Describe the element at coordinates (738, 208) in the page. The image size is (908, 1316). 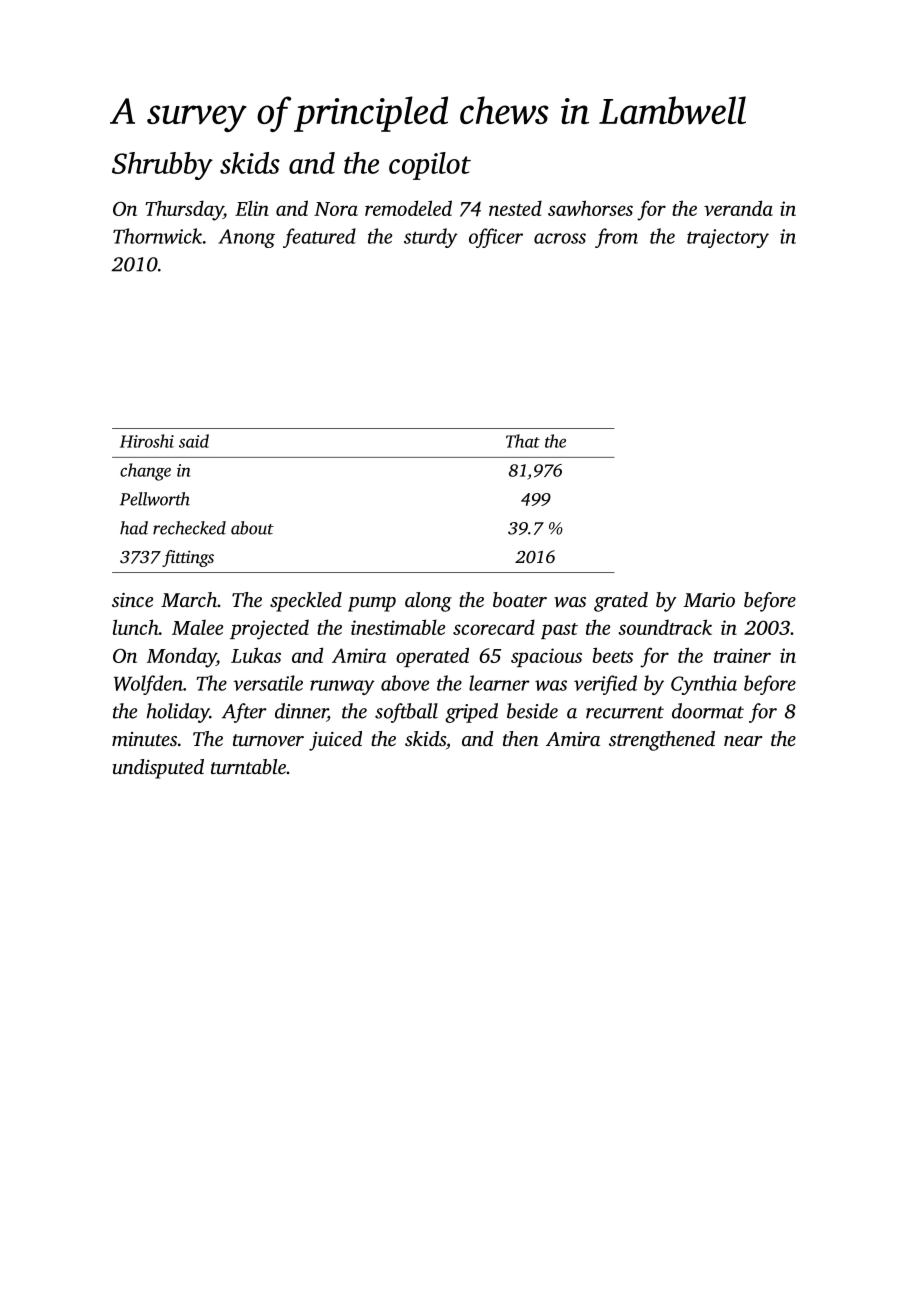
I see `veranda` at that location.
